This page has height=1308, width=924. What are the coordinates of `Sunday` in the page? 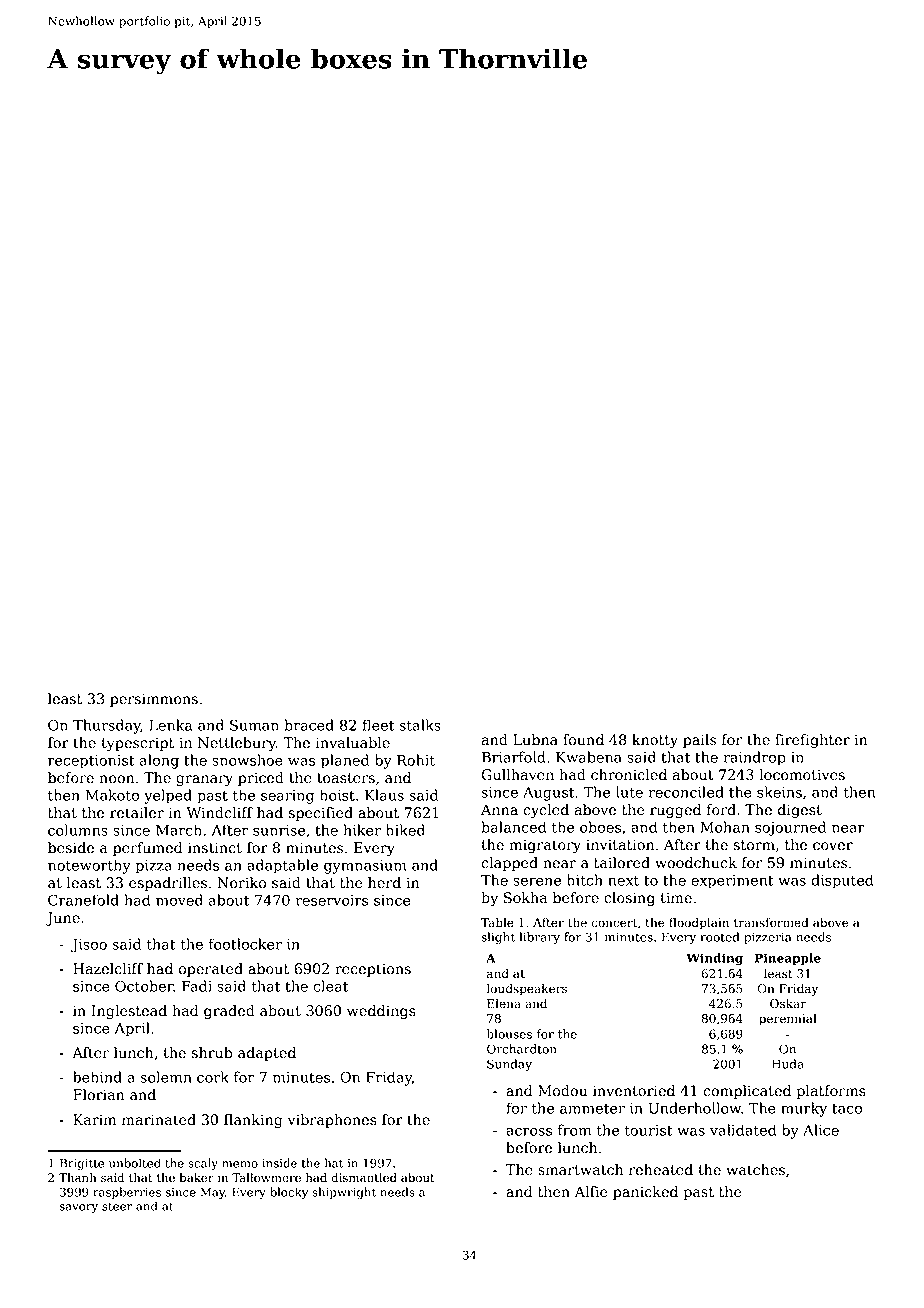 It's located at (509, 1065).
